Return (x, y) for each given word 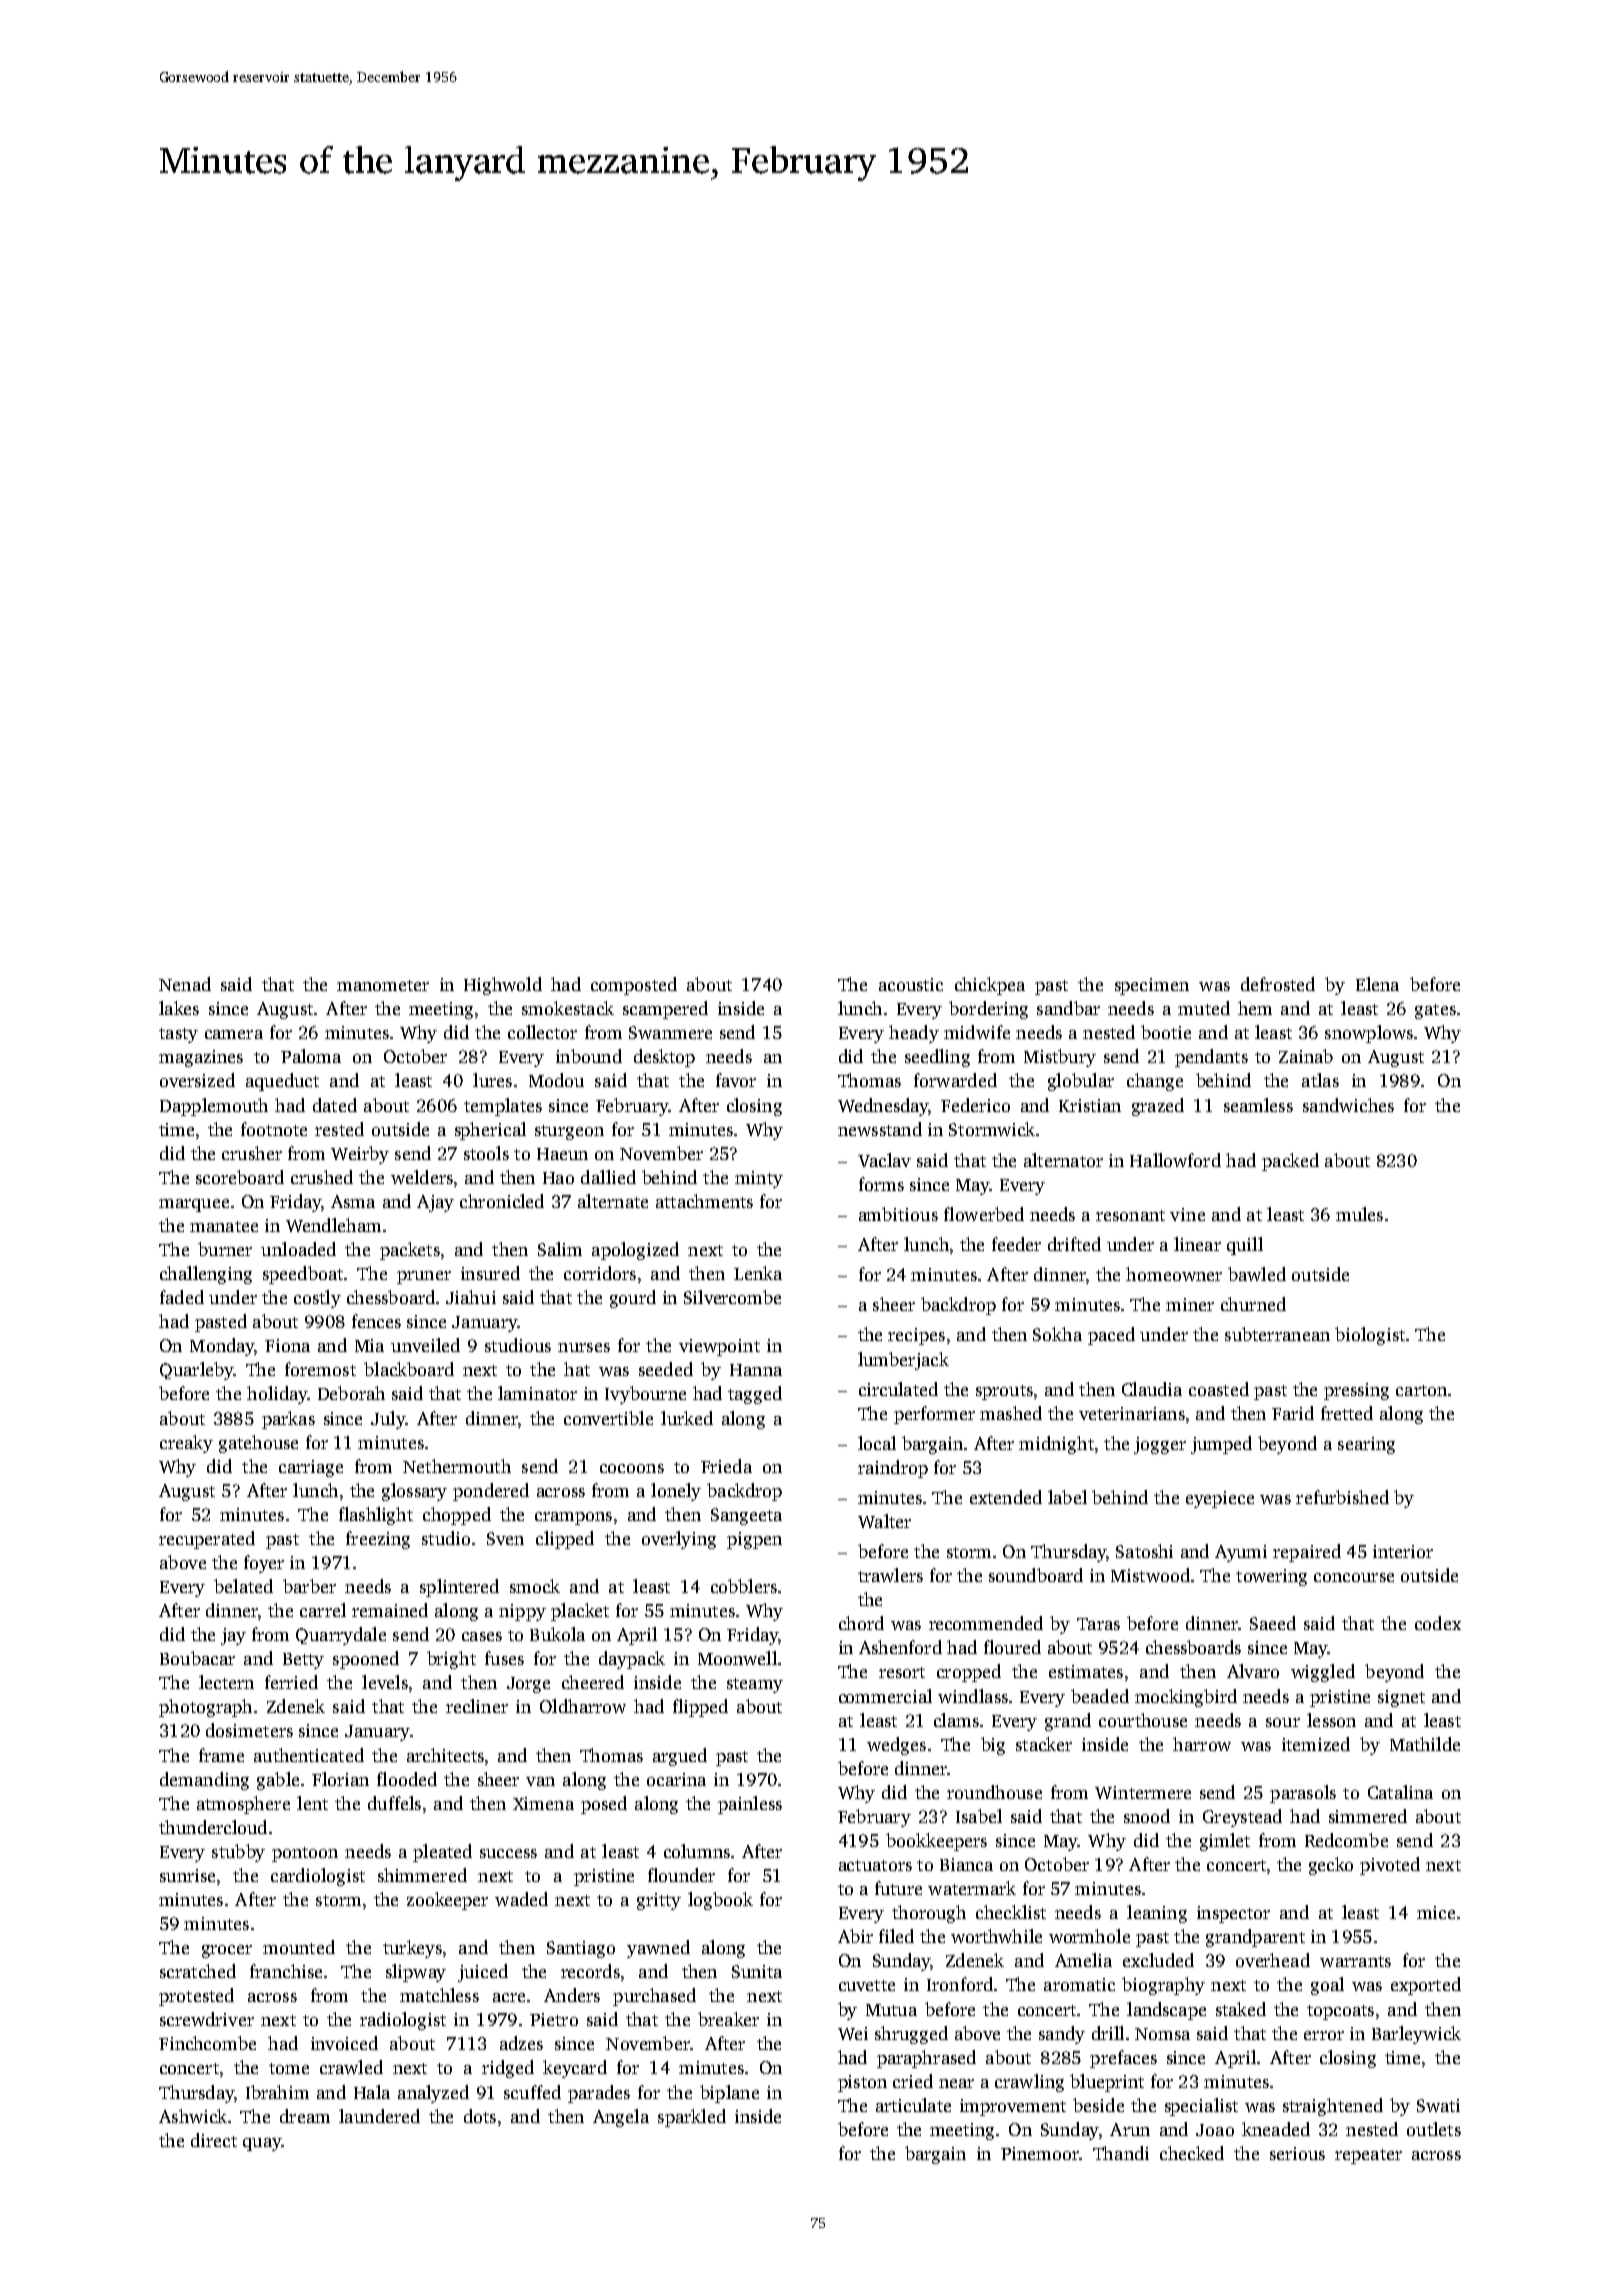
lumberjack (903, 1361)
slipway (416, 1973)
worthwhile (996, 1936)
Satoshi (1144, 1551)
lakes (179, 1008)
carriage (311, 1468)
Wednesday (883, 1107)
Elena (1377, 984)
